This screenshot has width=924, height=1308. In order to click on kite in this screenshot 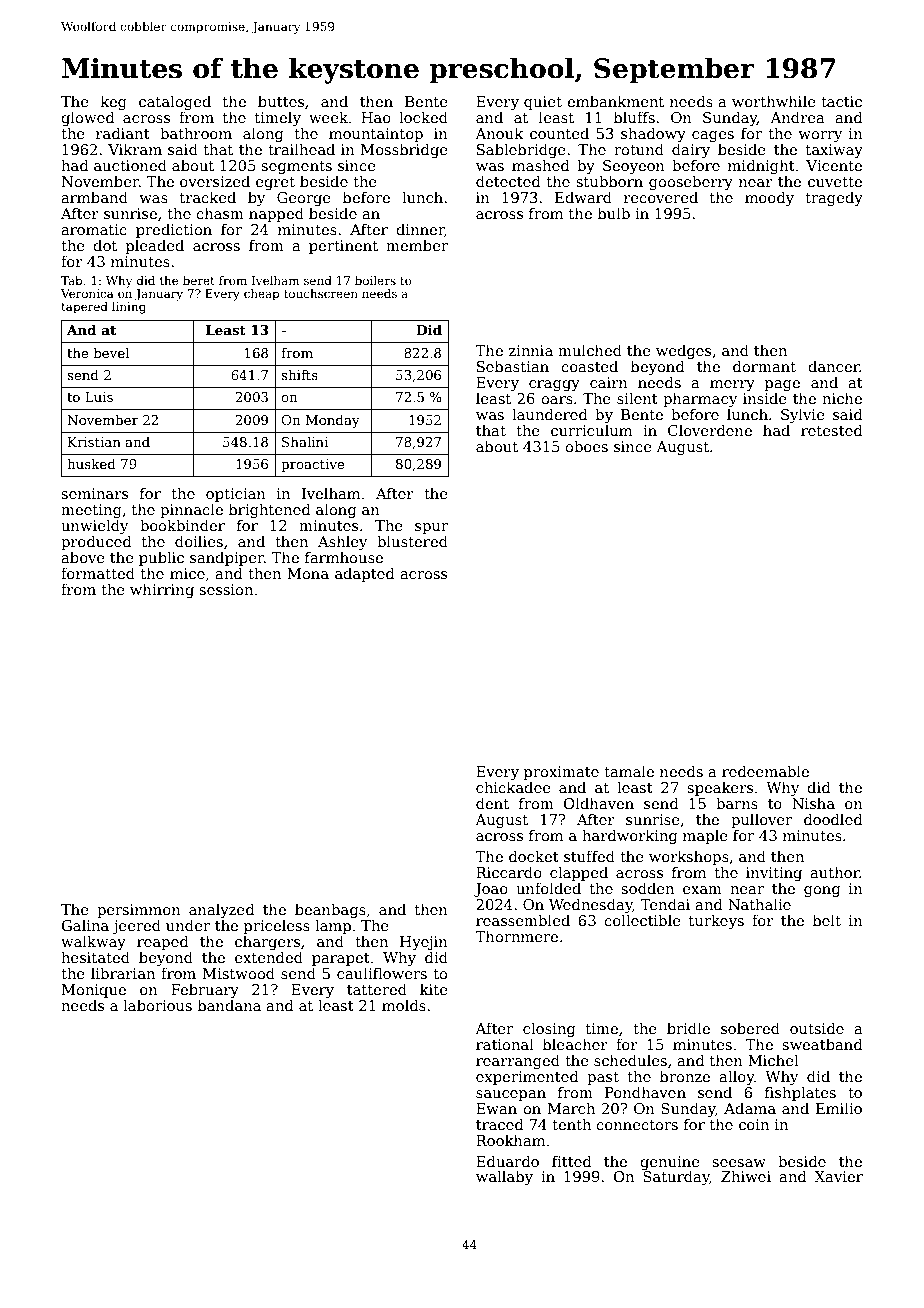, I will do `click(434, 989)`.
